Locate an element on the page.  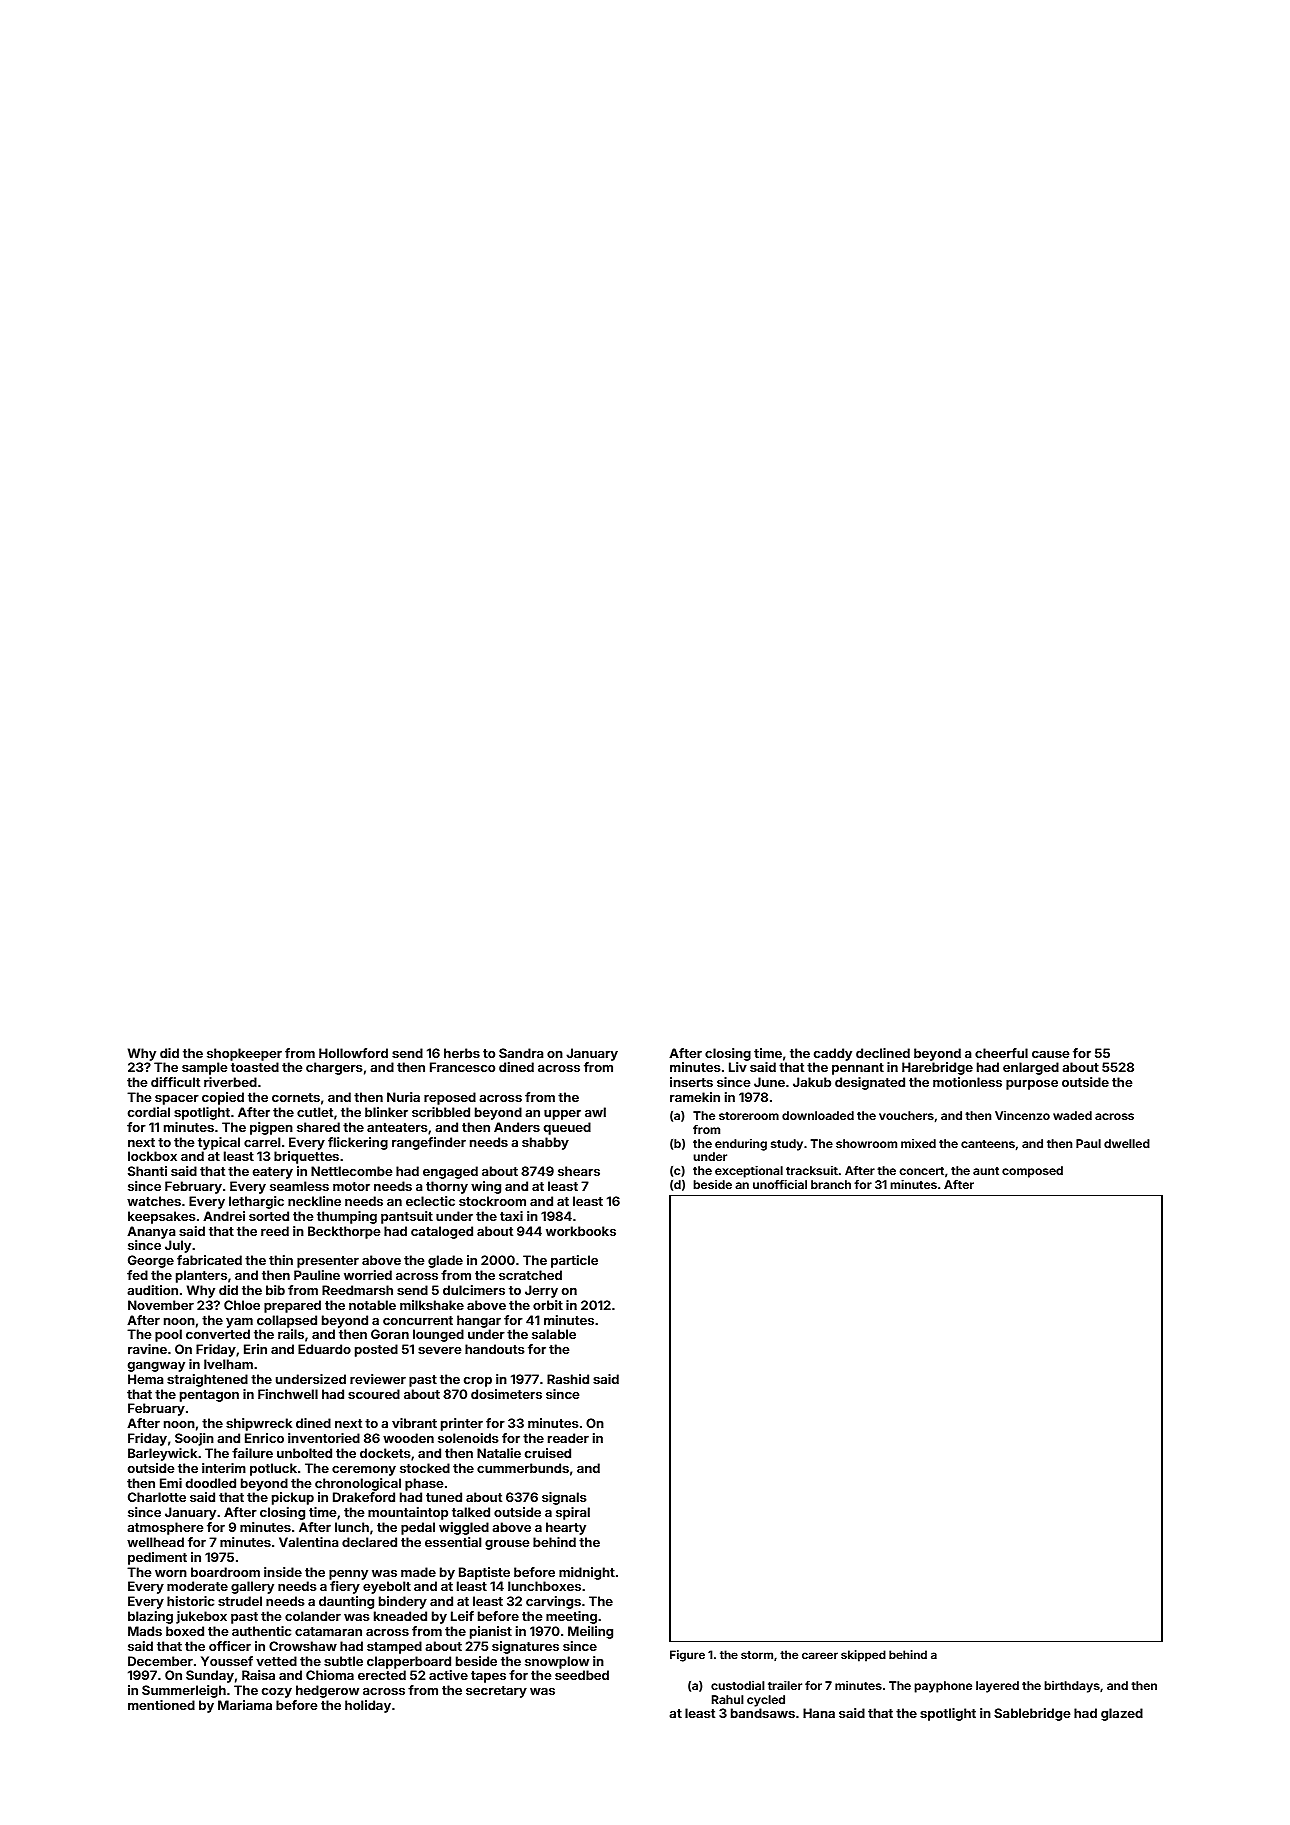
composed is located at coordinates (1032, 1172).
